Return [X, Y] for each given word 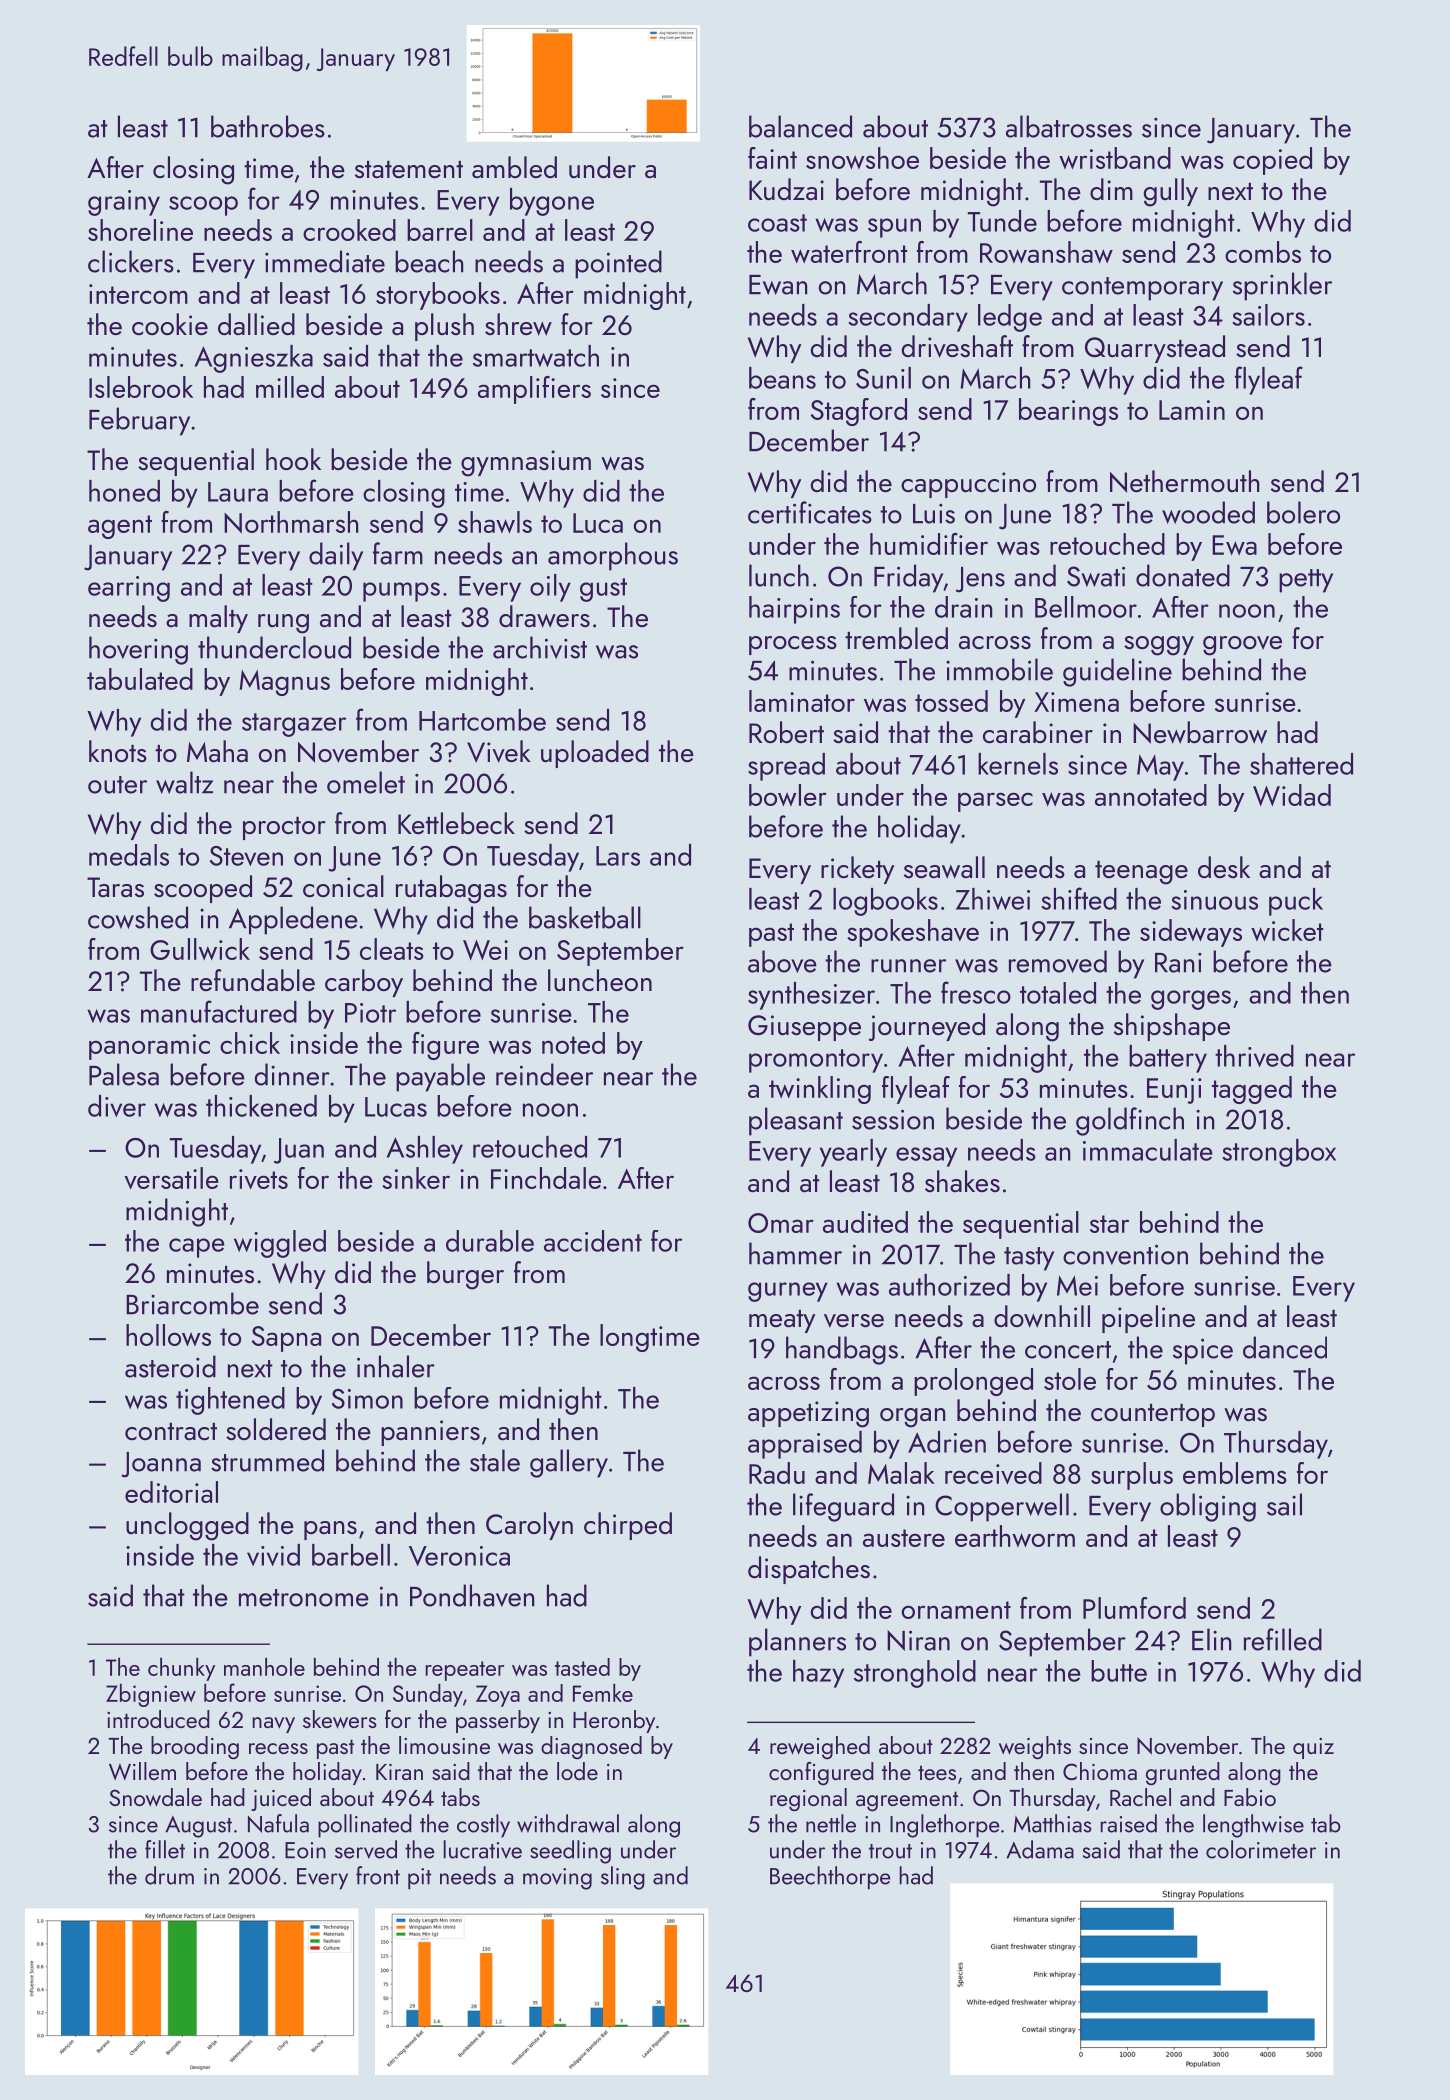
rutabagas [451, 889]
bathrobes [268, 126]
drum [169, 1875]
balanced [800, 126]
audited [865, 1222]
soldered [276, 1429]
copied [1272, 161]
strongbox [1279, 1153]
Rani [1178, 963]
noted [573, 1043]
